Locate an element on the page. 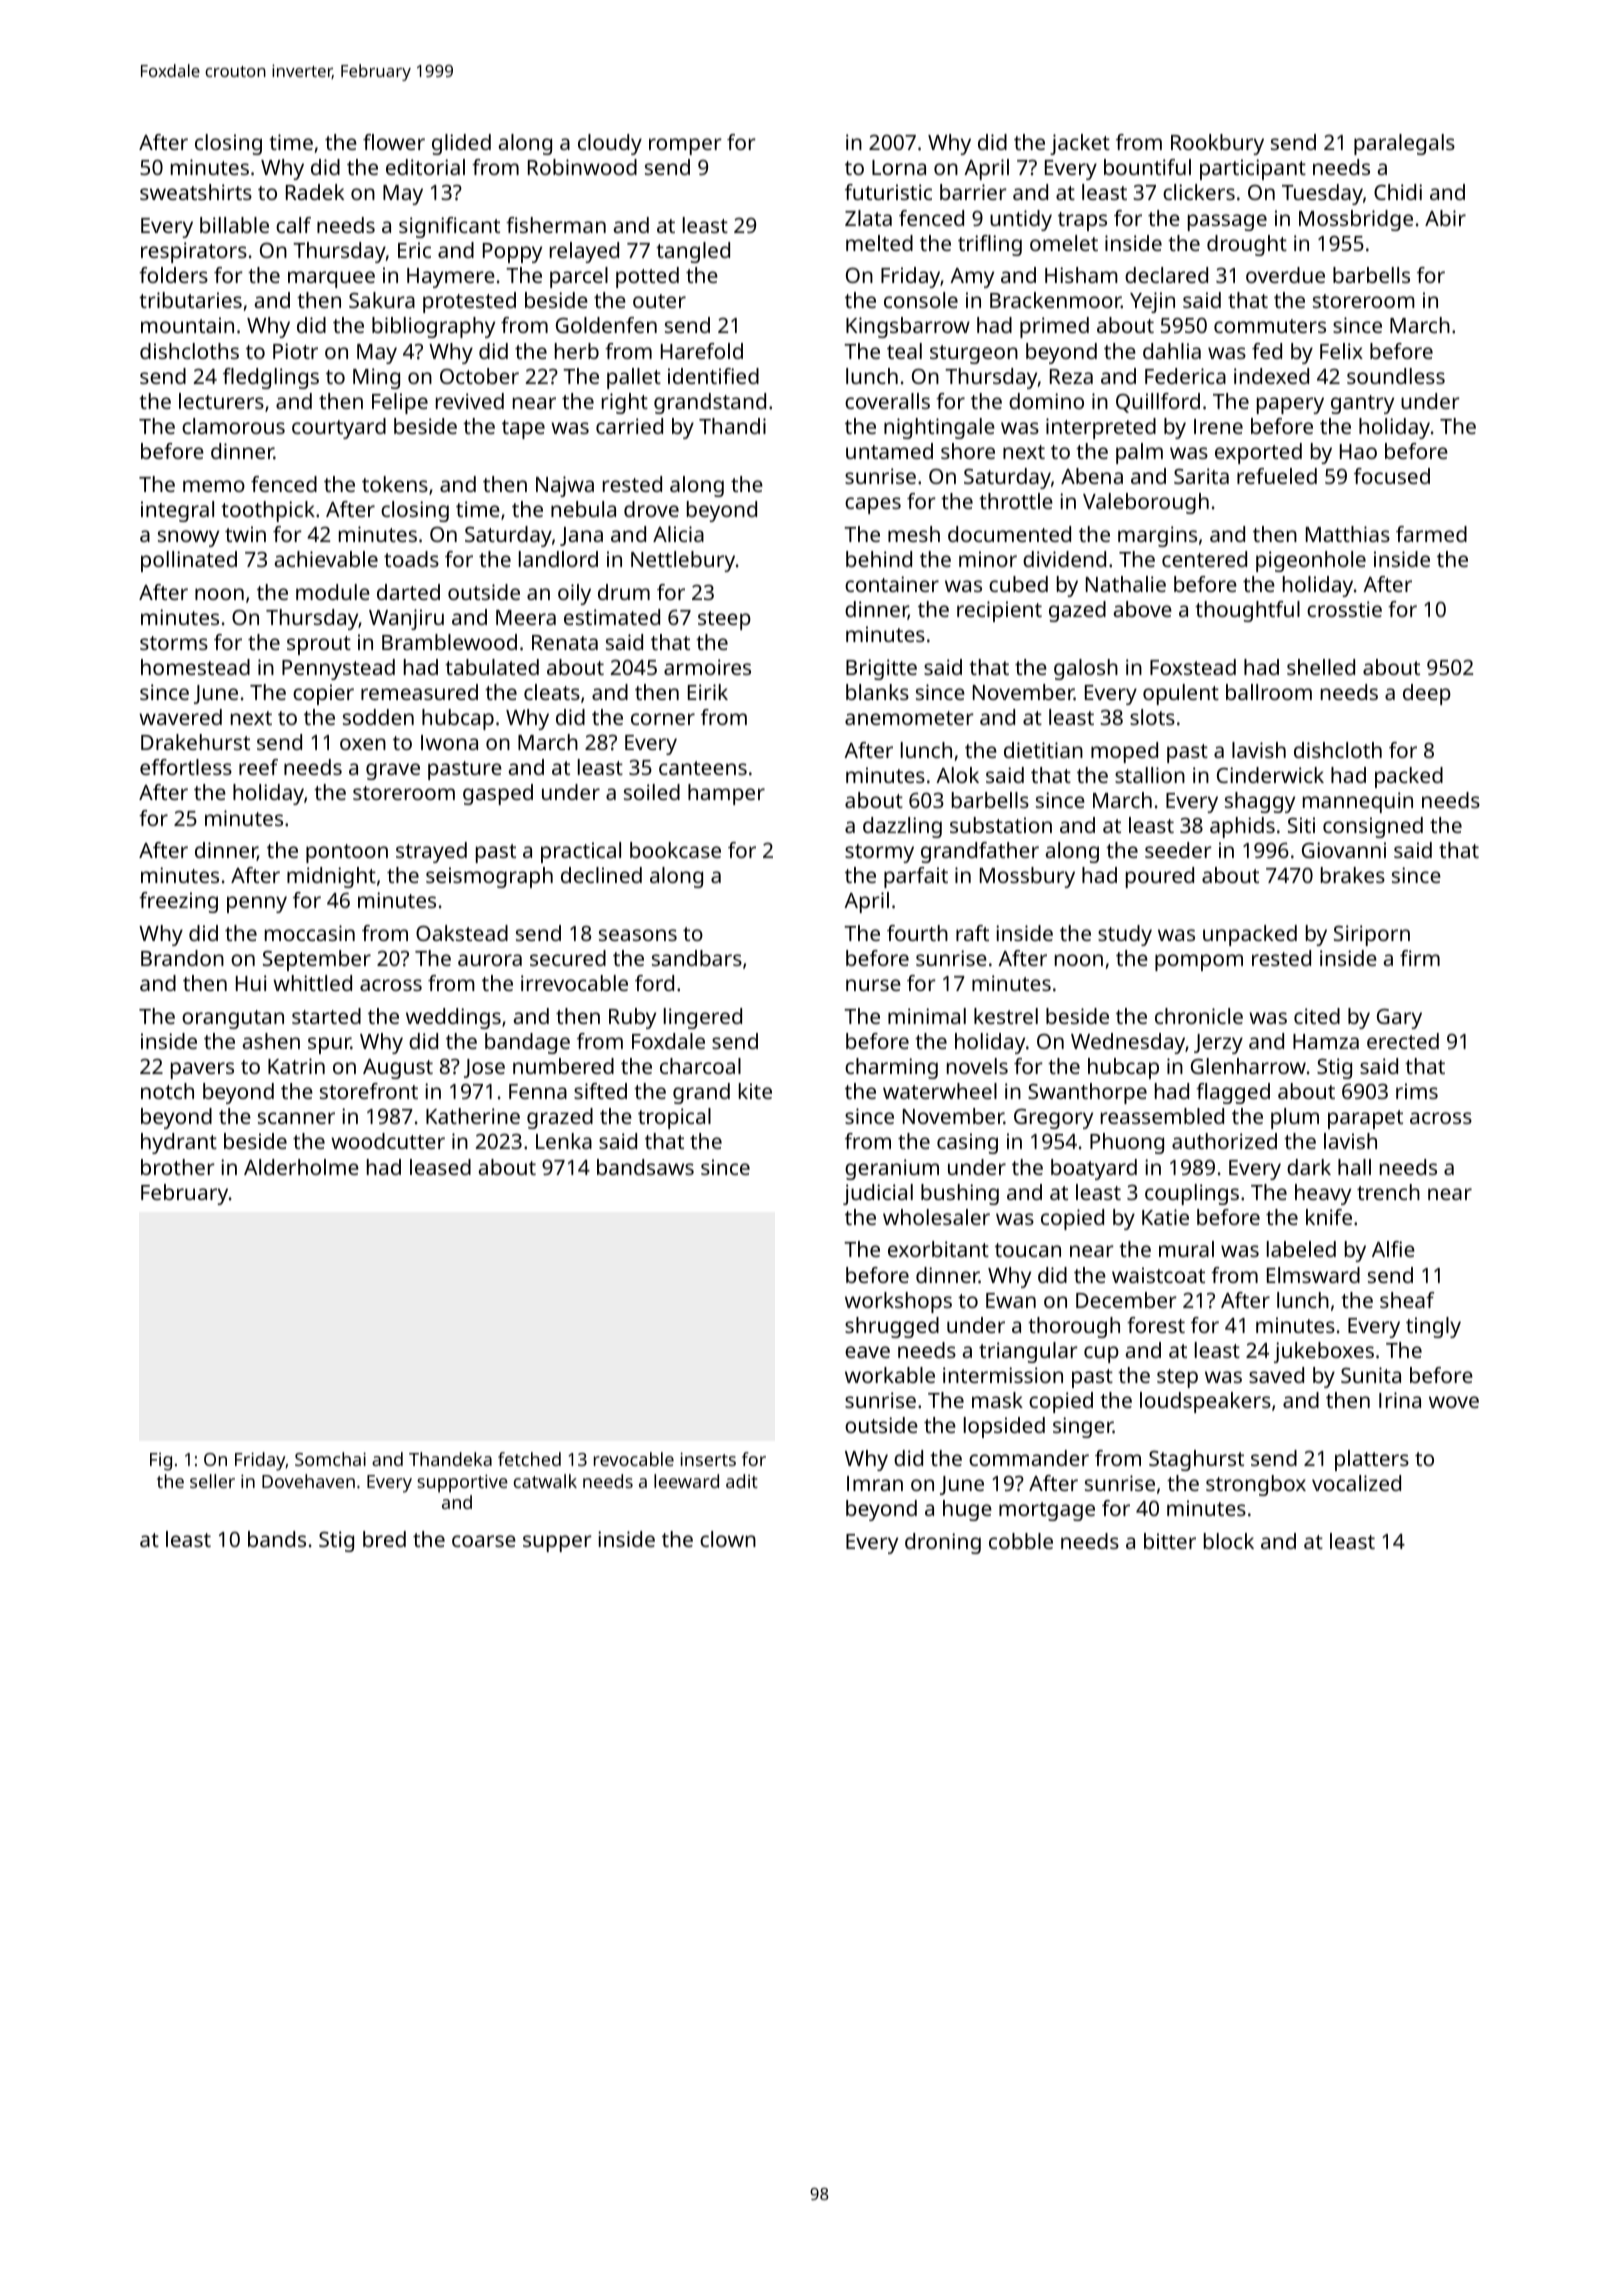 Image resolution: width=1620 pixels, height=2292 pixels. Alderholme is located at coordinates (301, 1167).
